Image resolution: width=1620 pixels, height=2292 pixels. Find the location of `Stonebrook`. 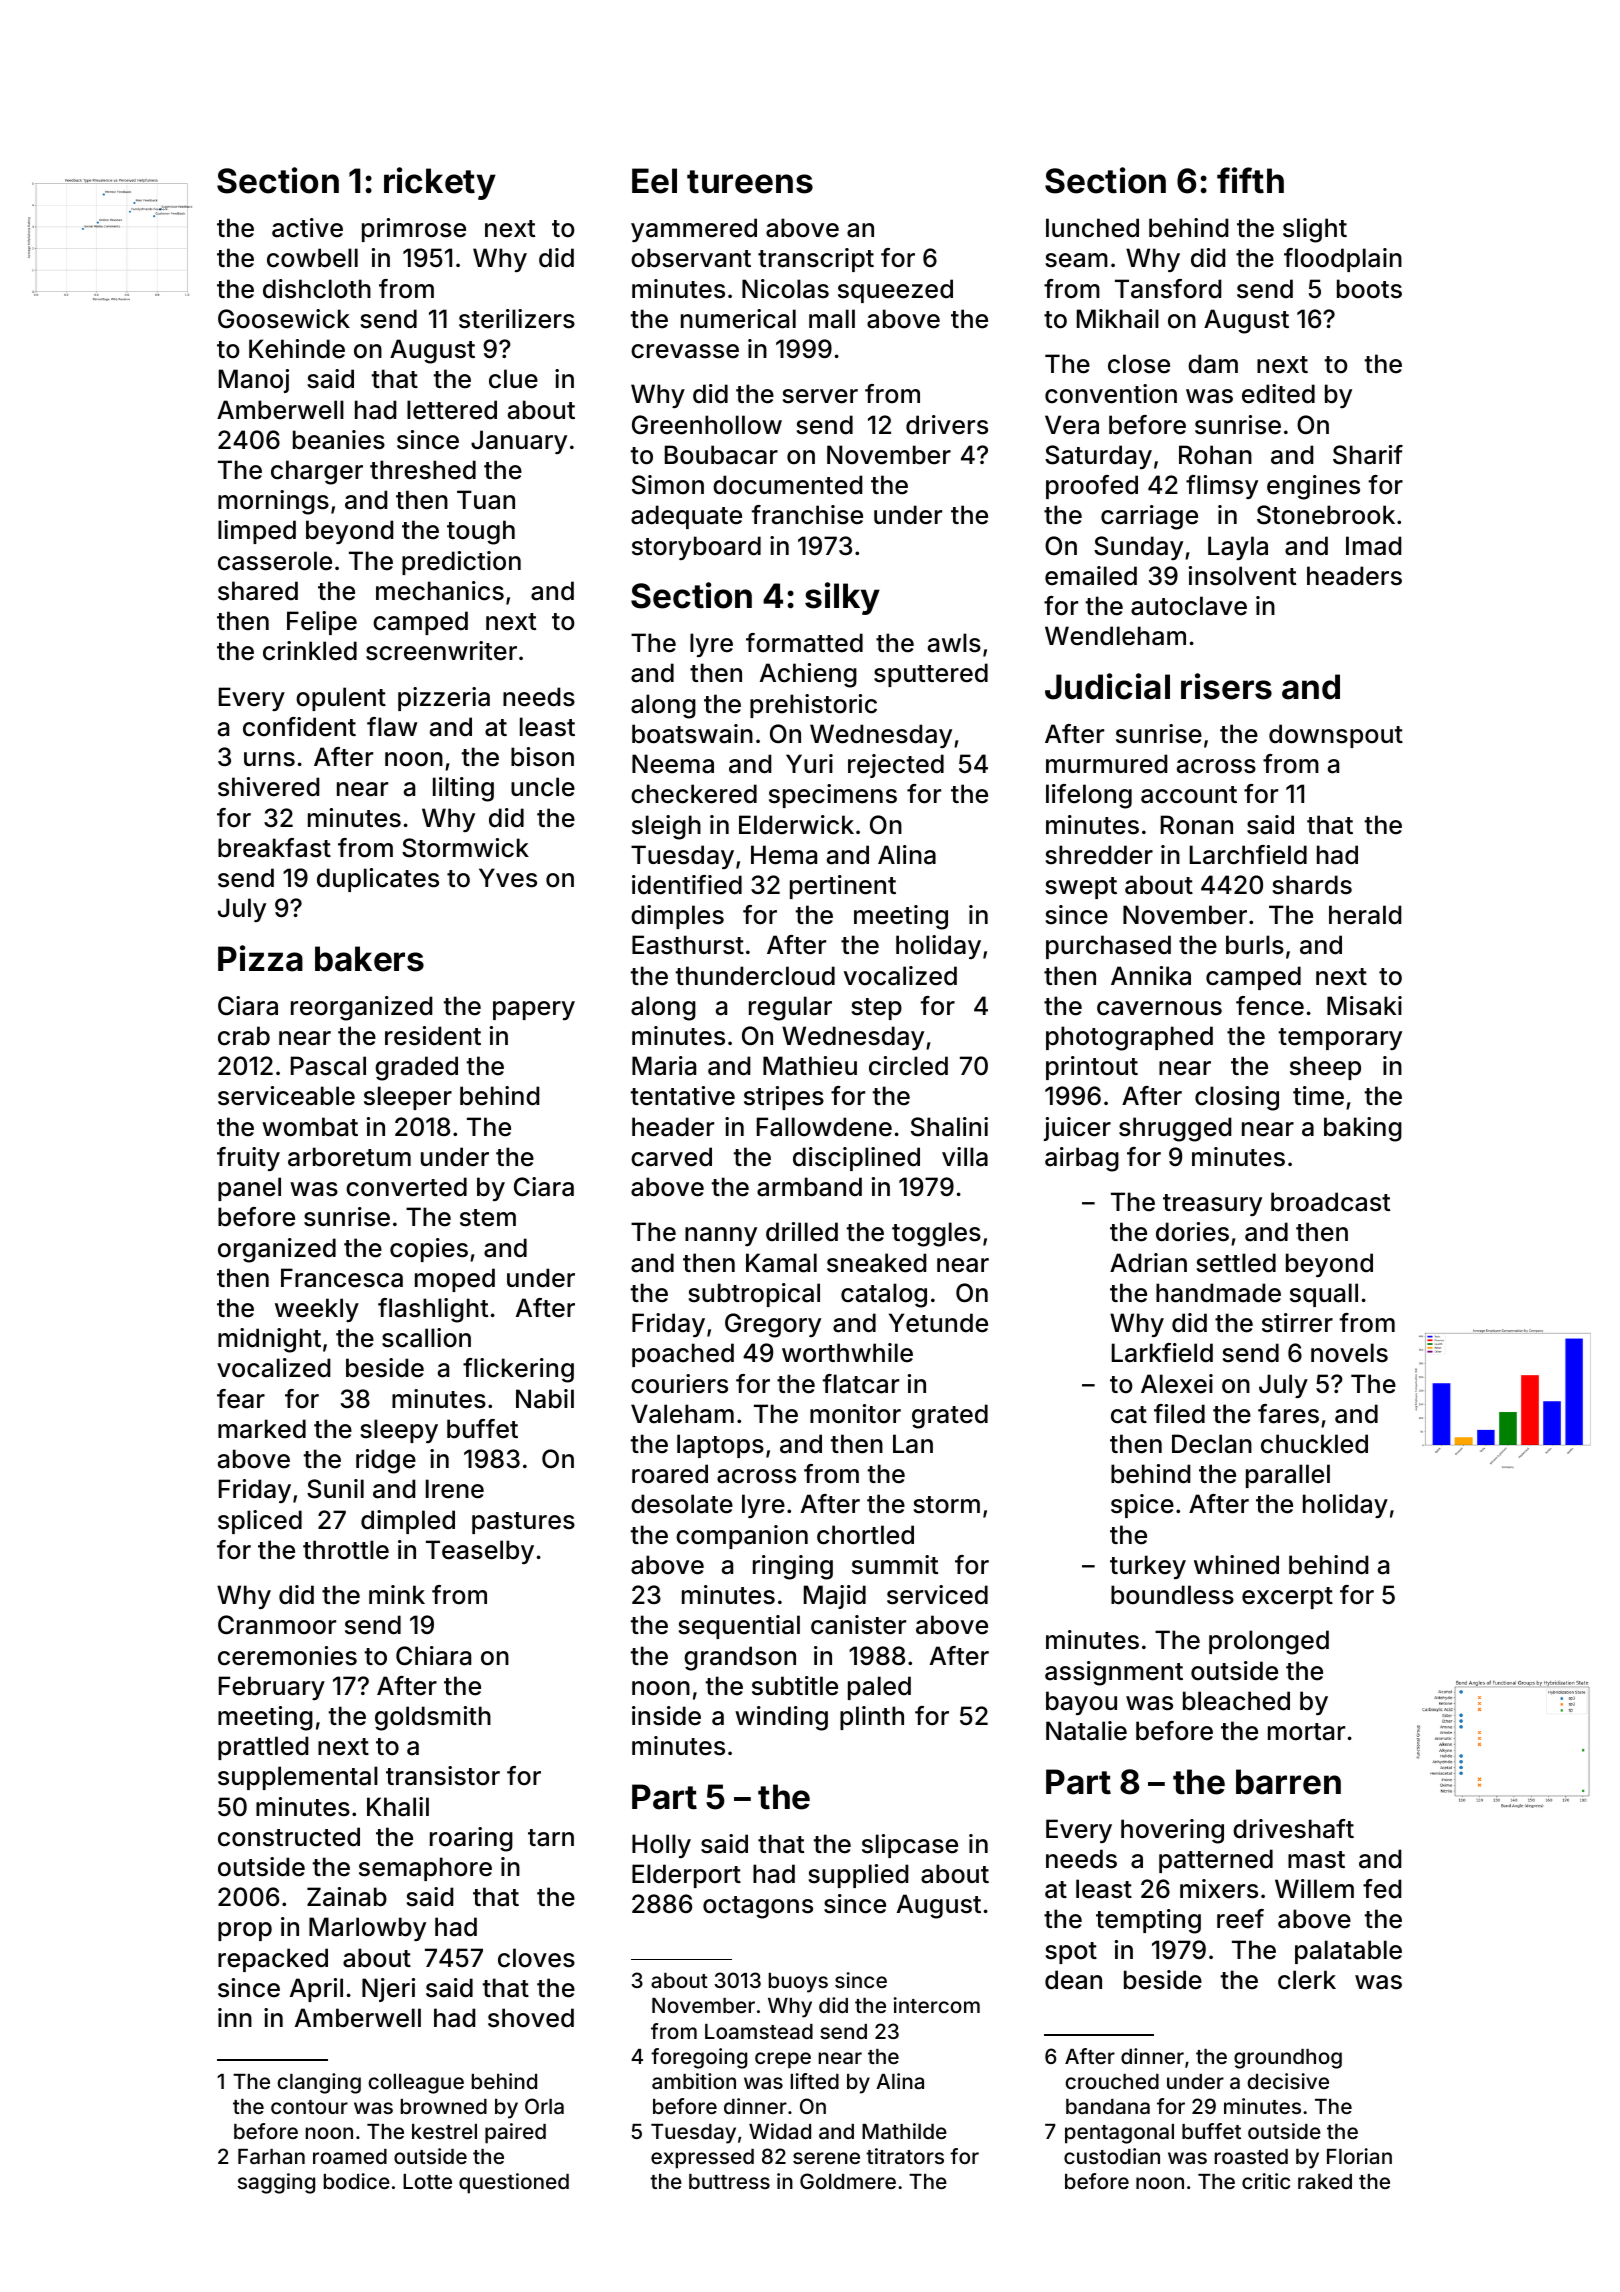

Stonebrook is located at coordinates (1326, 515).
